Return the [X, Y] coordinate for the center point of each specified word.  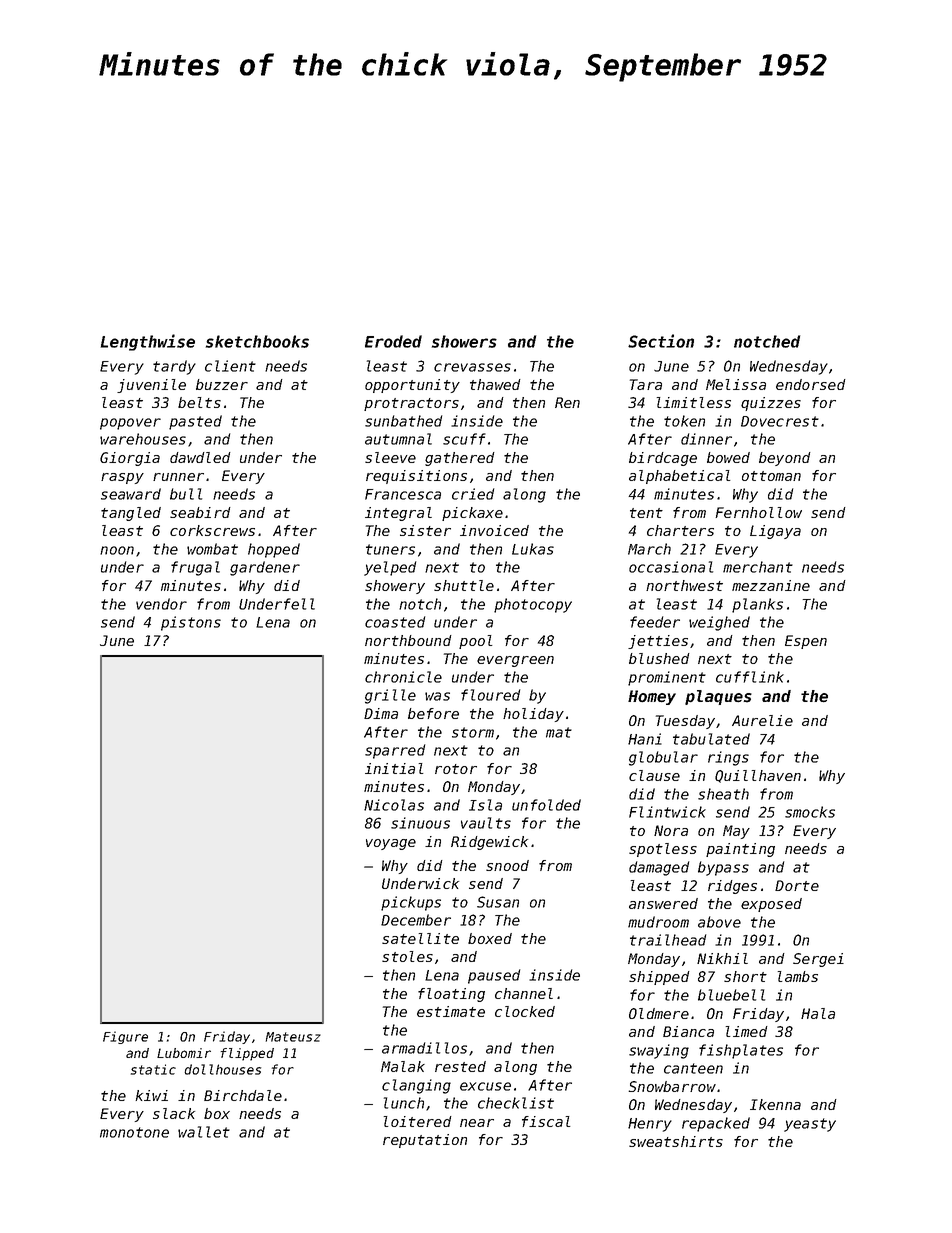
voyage [391, 844]
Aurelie [762, 720]
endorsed [811, 384]
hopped [274, 550]
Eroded [393, 341]
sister [425, 530]
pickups [411, 903]
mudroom [658, 922]
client [230, 366]
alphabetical [680, 477]
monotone [134, 1132]
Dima [381, 713]
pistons [191, 623]
